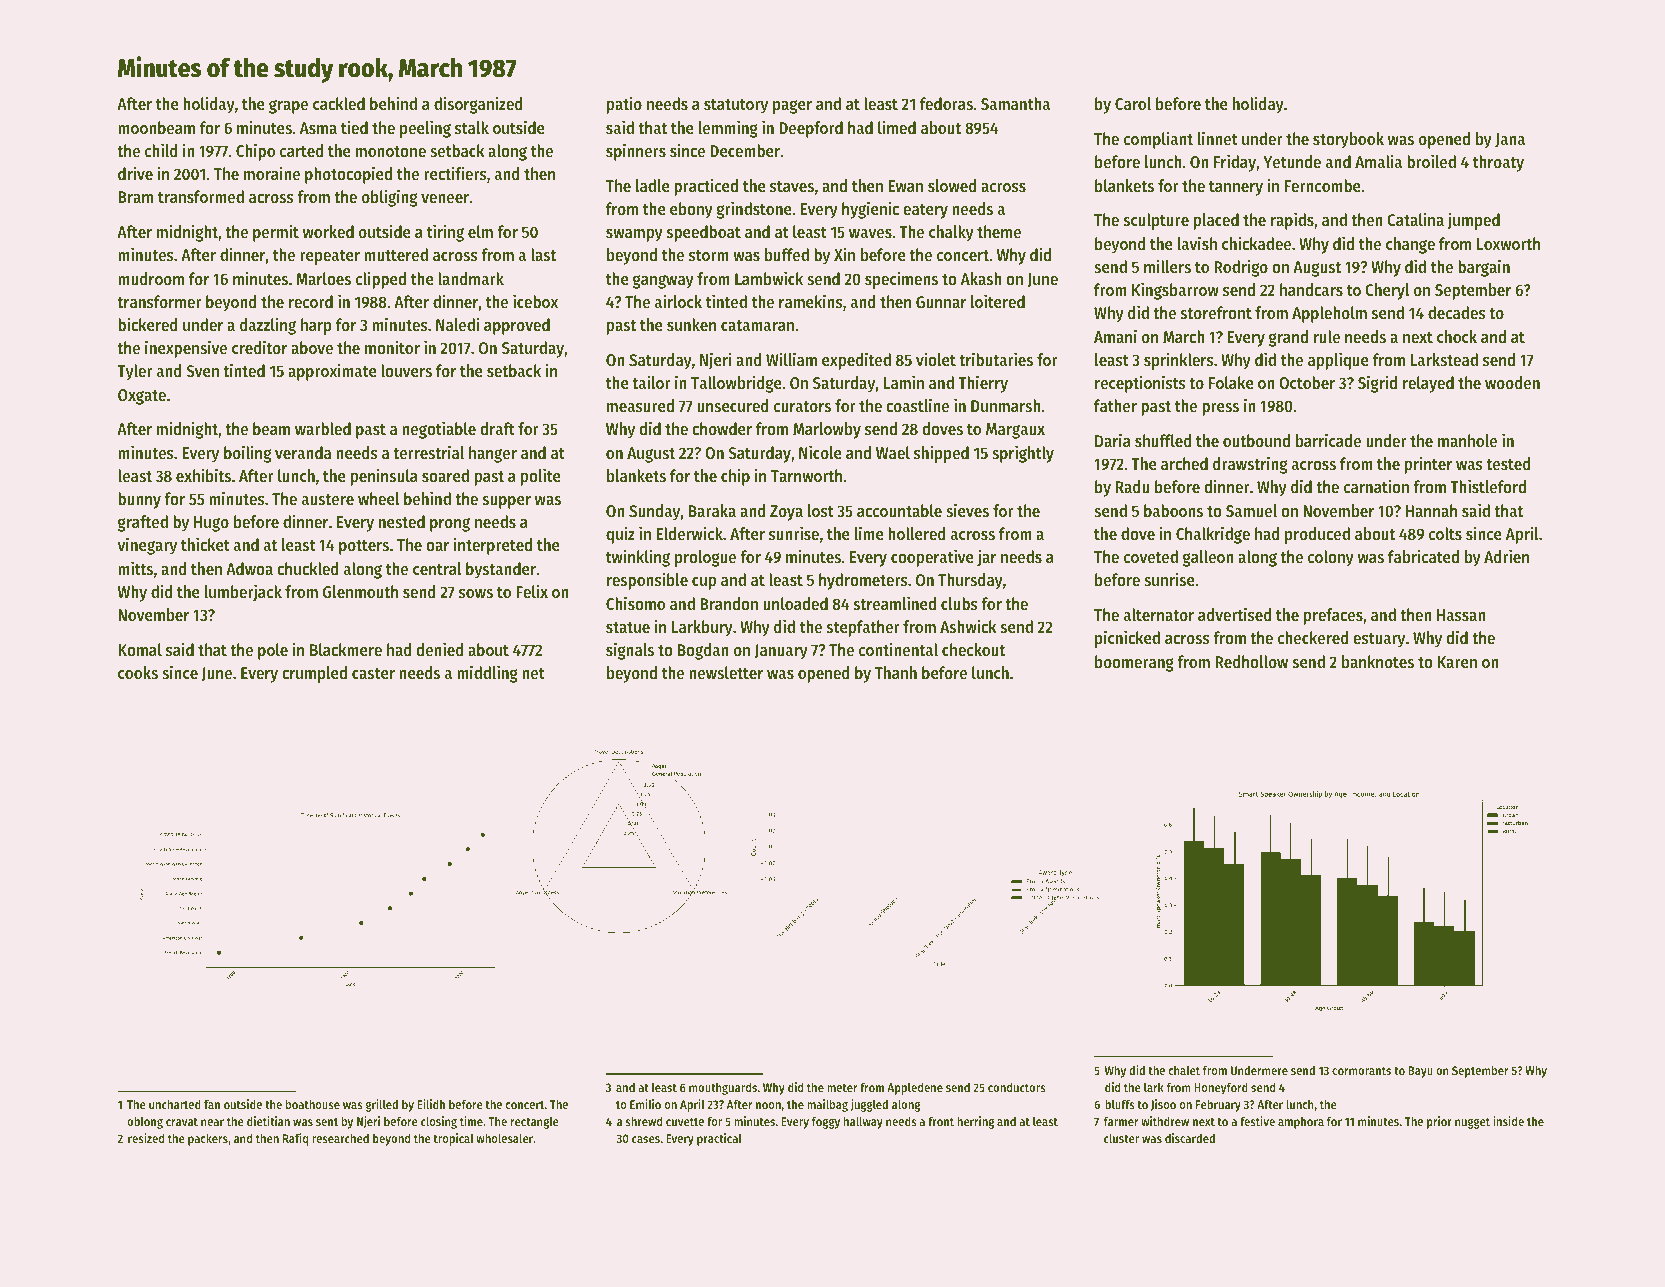  I want to click on ramekins, so click(811, 301).
